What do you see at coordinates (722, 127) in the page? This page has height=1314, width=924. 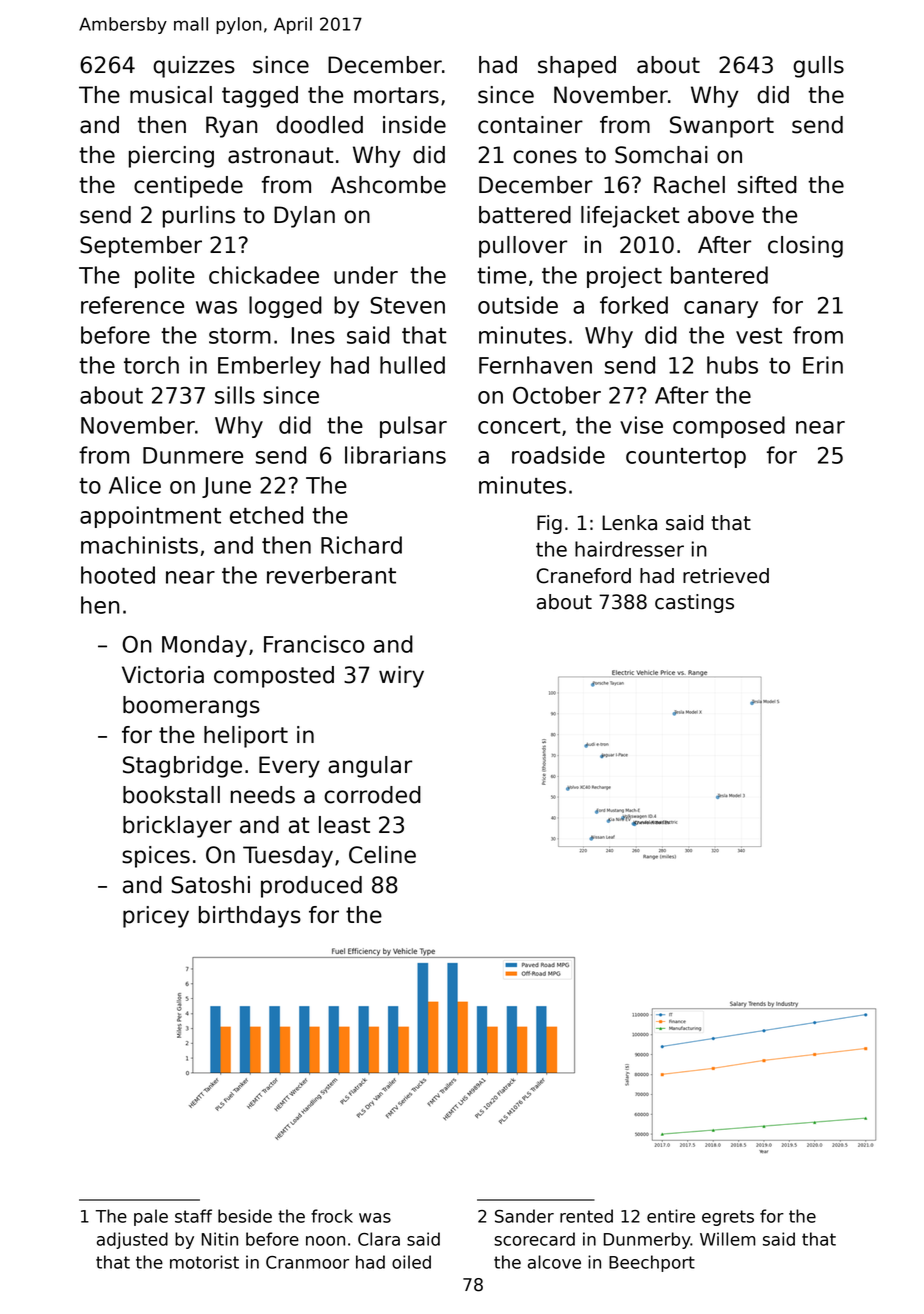 I see `Swanport` at bounding box center [722, 127].
